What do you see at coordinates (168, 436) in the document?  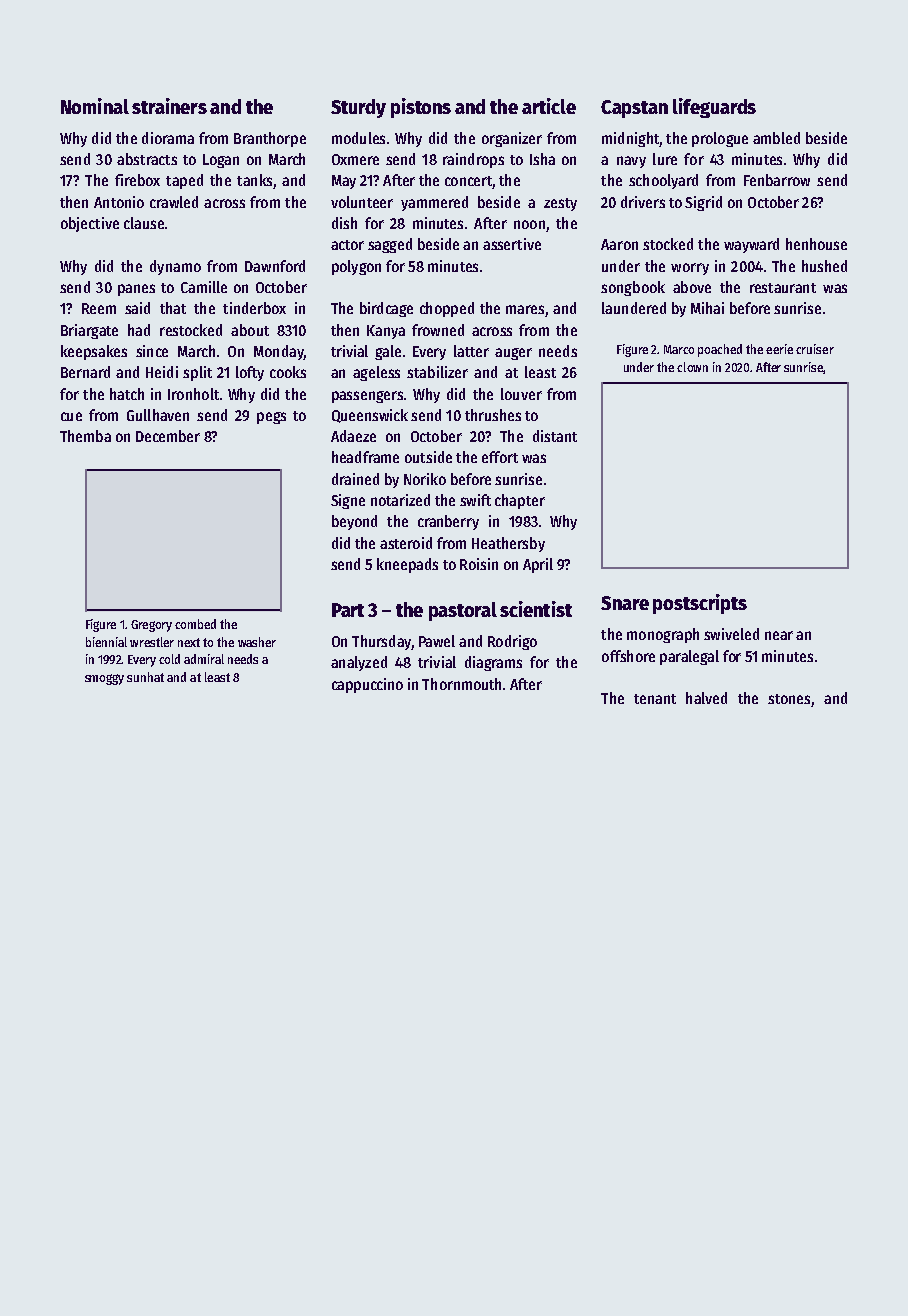 I see `December` at bounding box center [168, 436].
